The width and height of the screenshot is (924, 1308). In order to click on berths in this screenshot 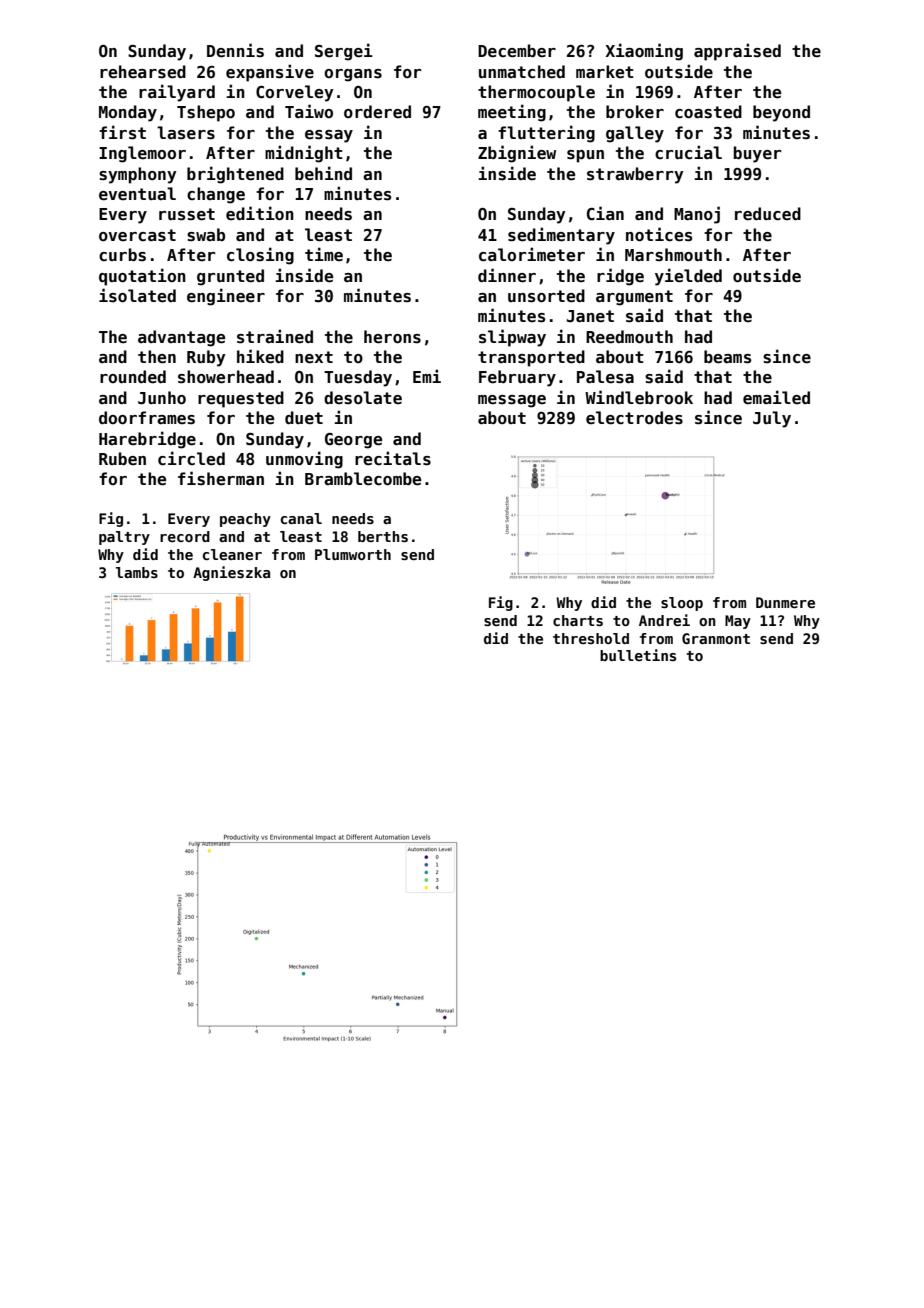, I will do `click(383, 536)`.
